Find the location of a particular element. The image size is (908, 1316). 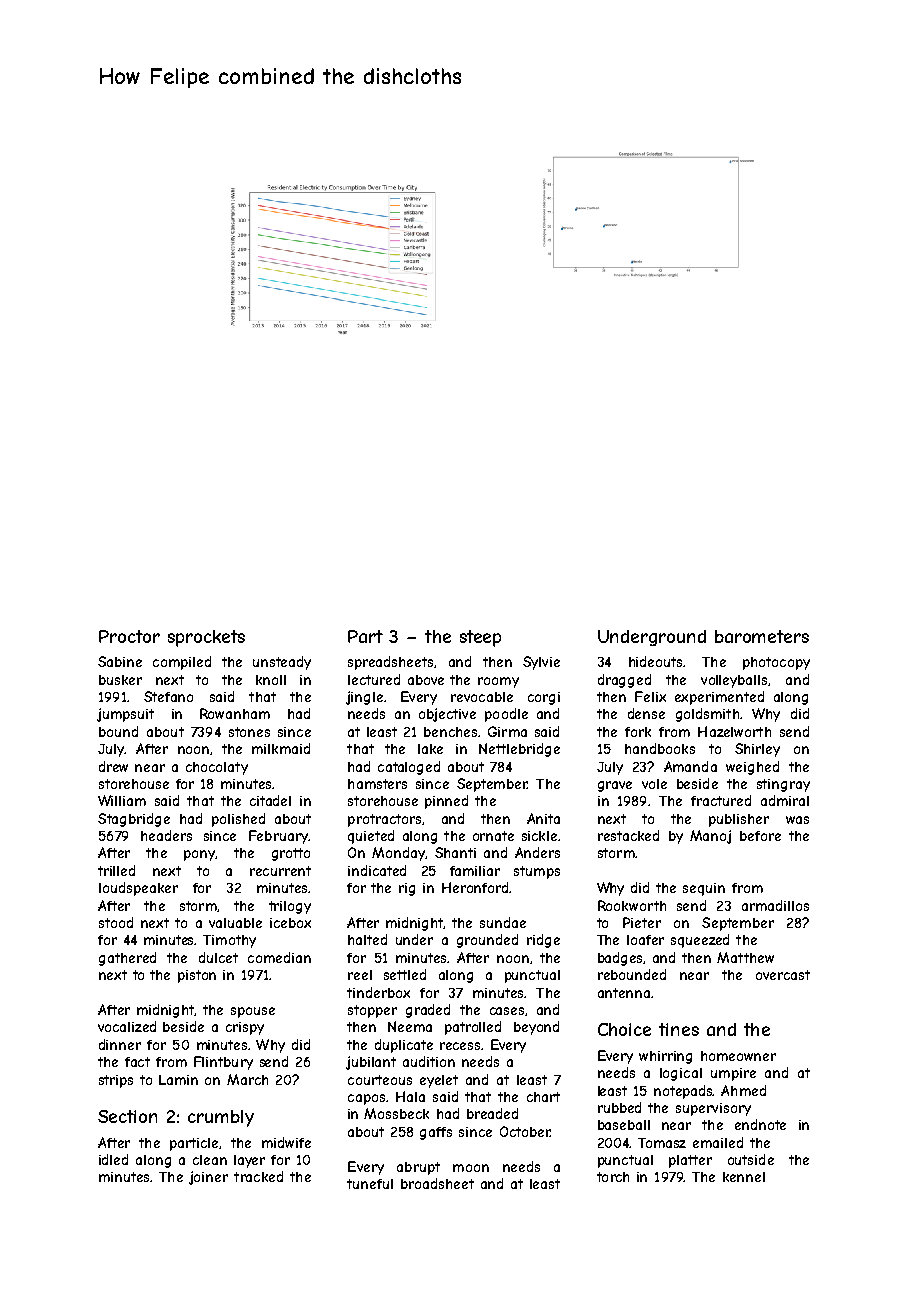

experimented is located at coordinates (719, 698).
